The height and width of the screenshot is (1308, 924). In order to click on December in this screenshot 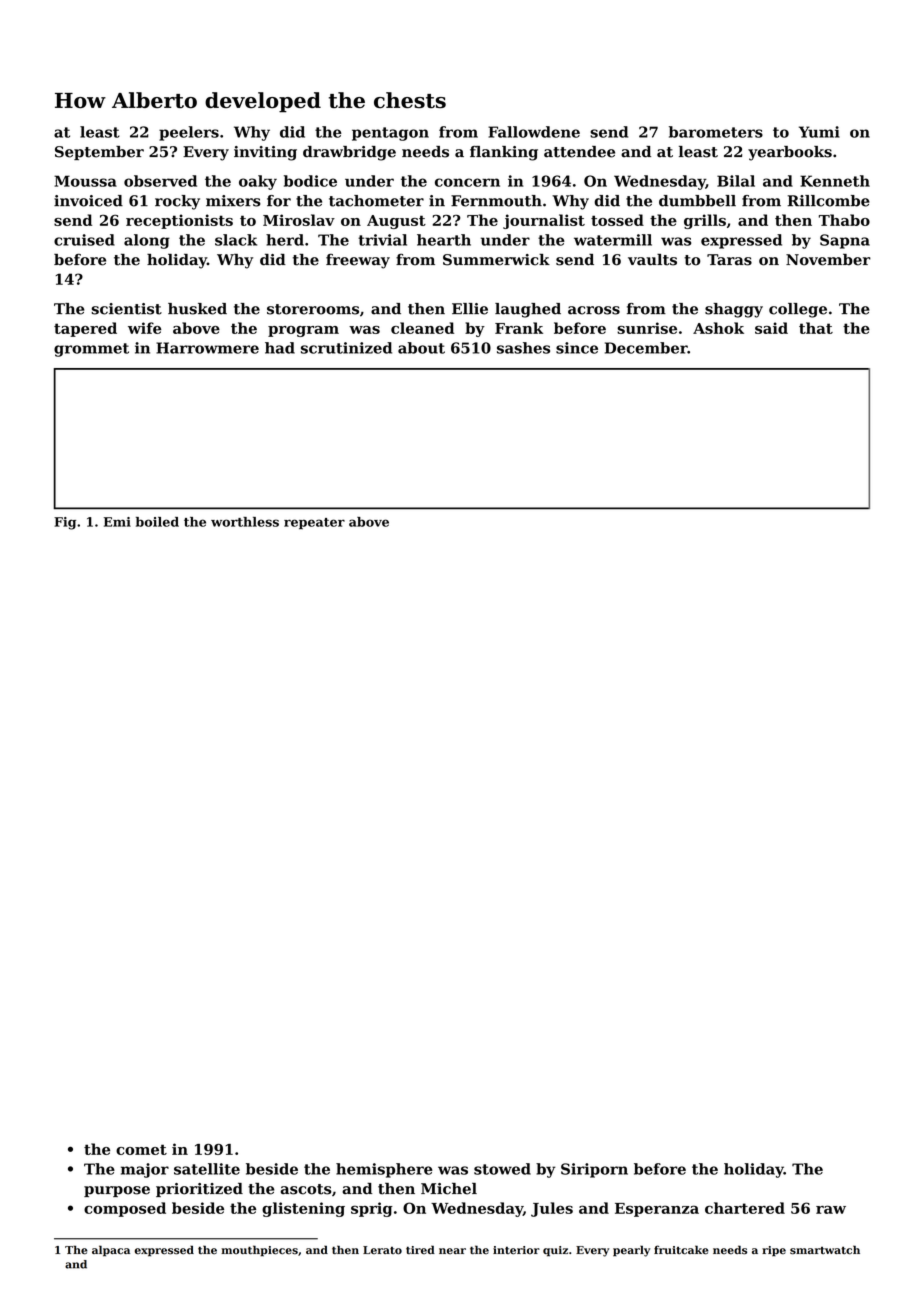, I will do `click(646, 348)`.
